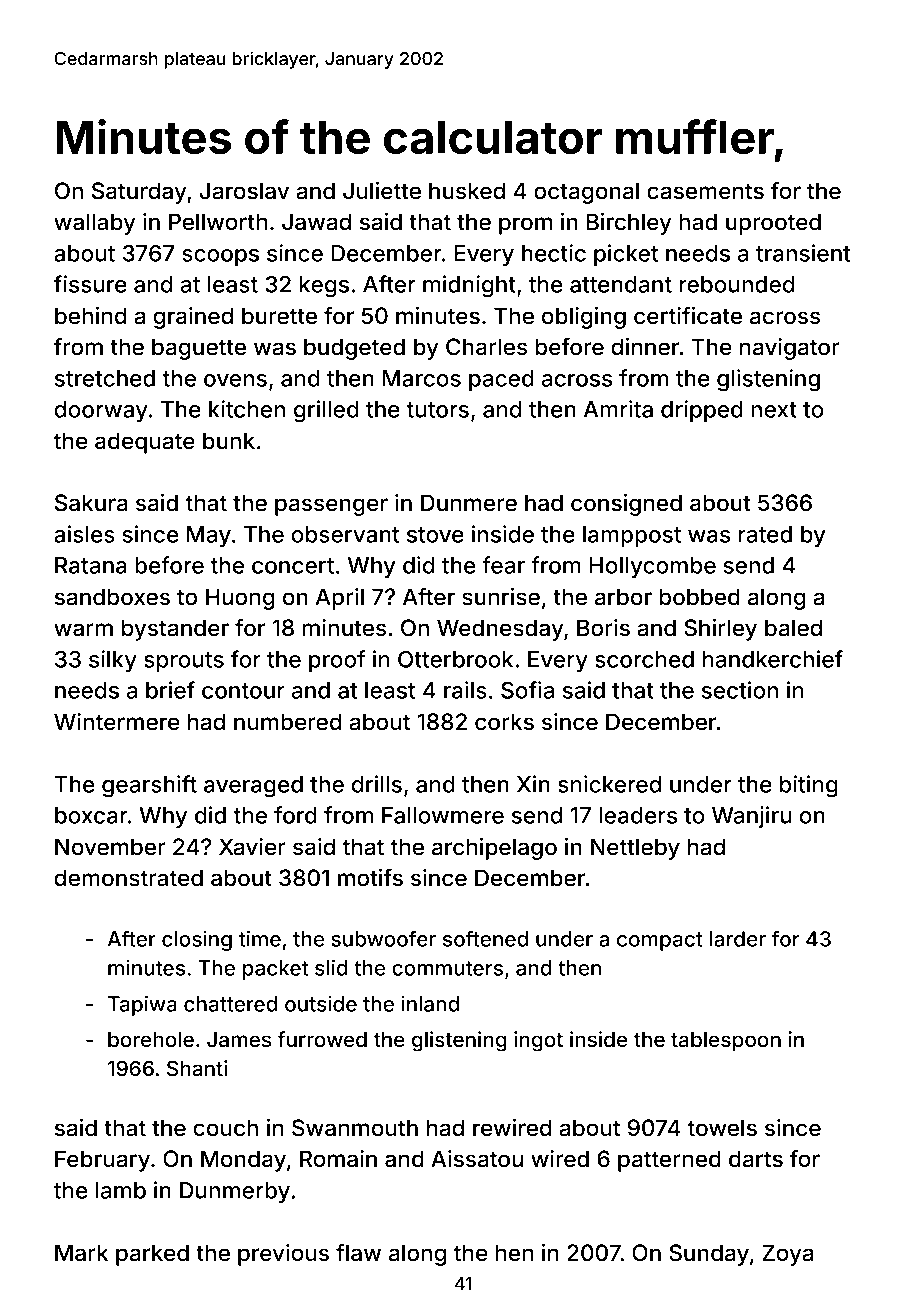  What do you see at coordinates (738, 939) in the screenshot?
I see `larder` at bounding box center [738, 939].
